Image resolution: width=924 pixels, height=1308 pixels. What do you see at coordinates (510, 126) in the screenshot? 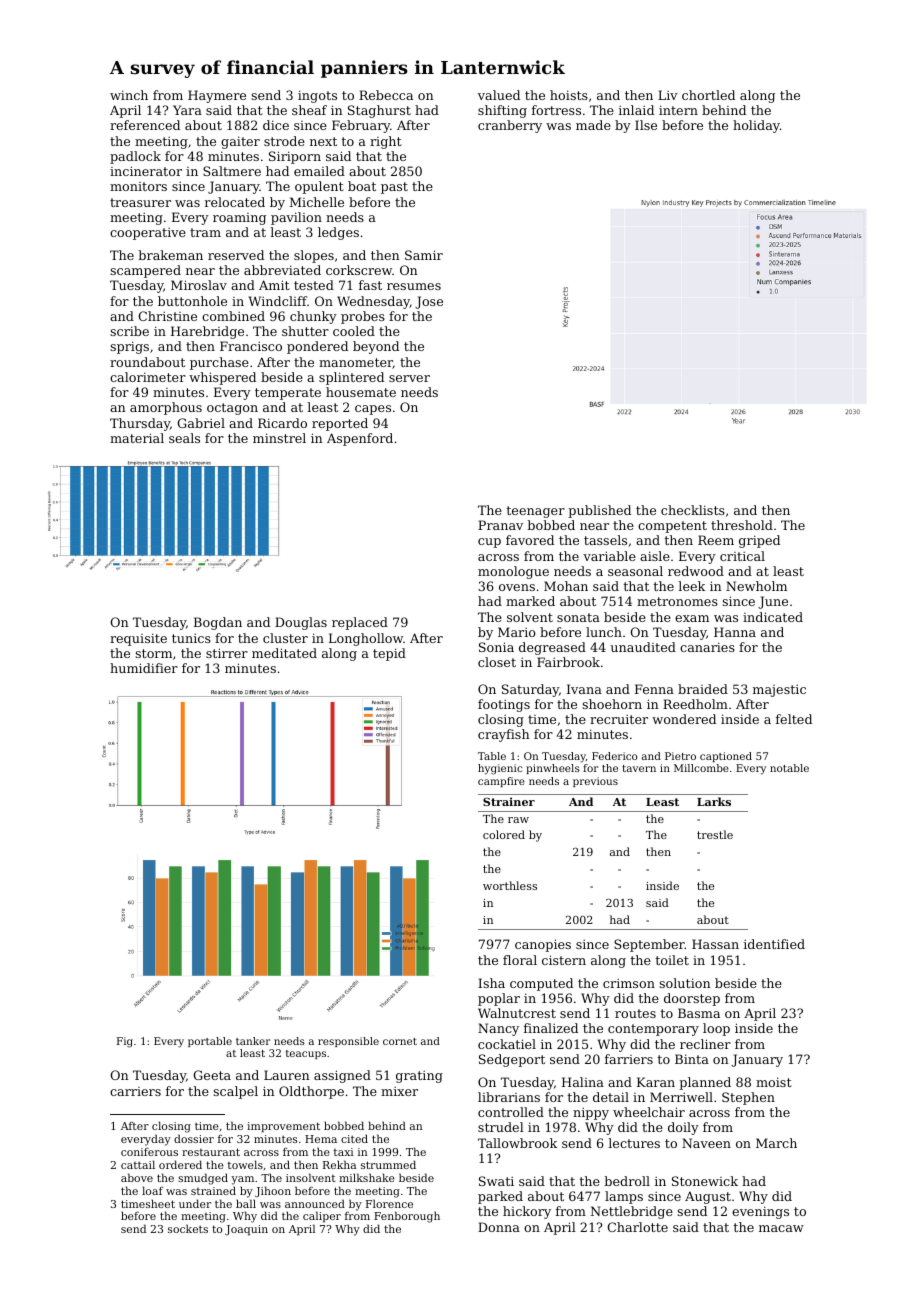
I see `cranberry` at bounding box center [510, 126].
